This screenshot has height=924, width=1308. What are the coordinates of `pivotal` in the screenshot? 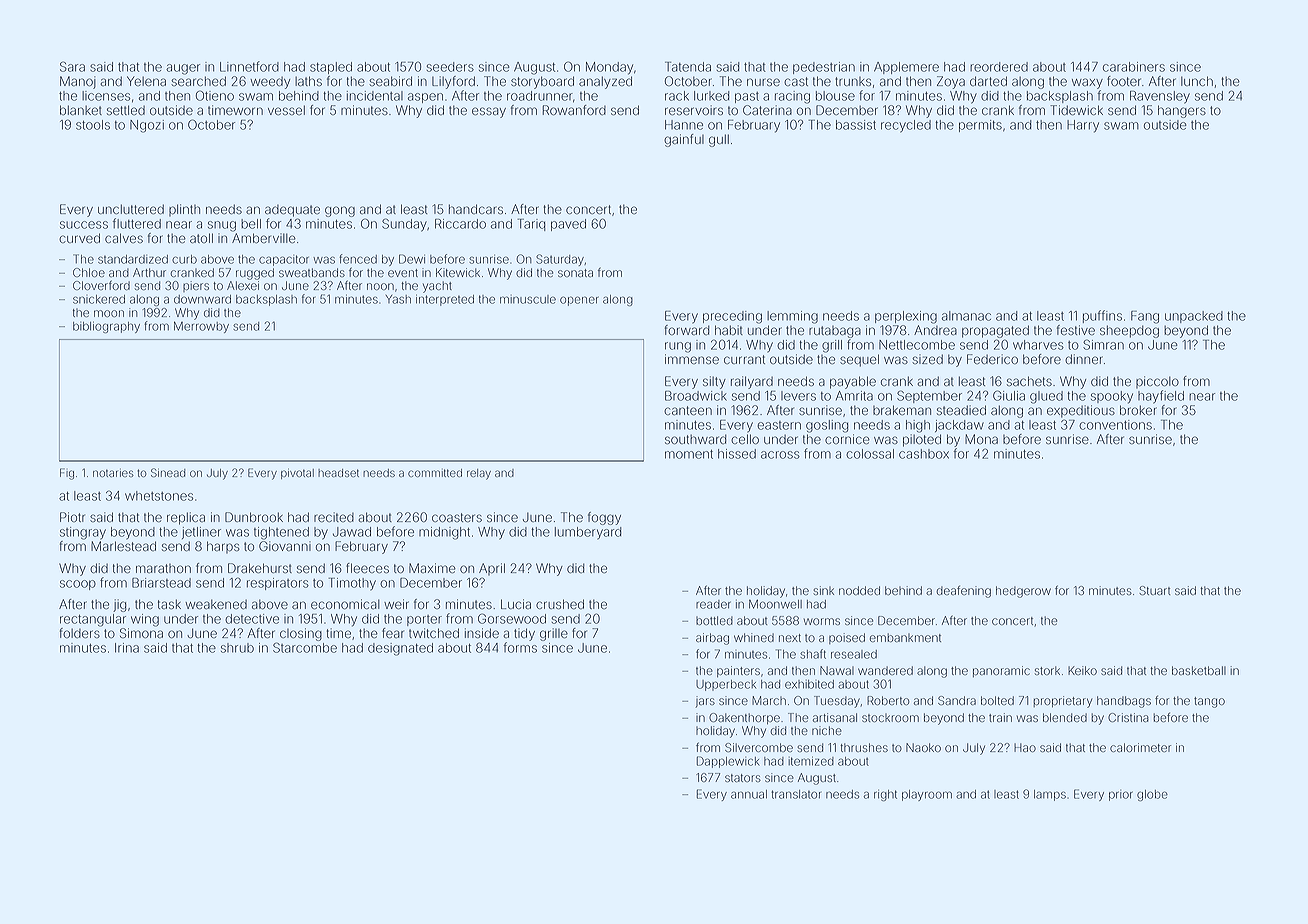 It's located at (297, 474).
